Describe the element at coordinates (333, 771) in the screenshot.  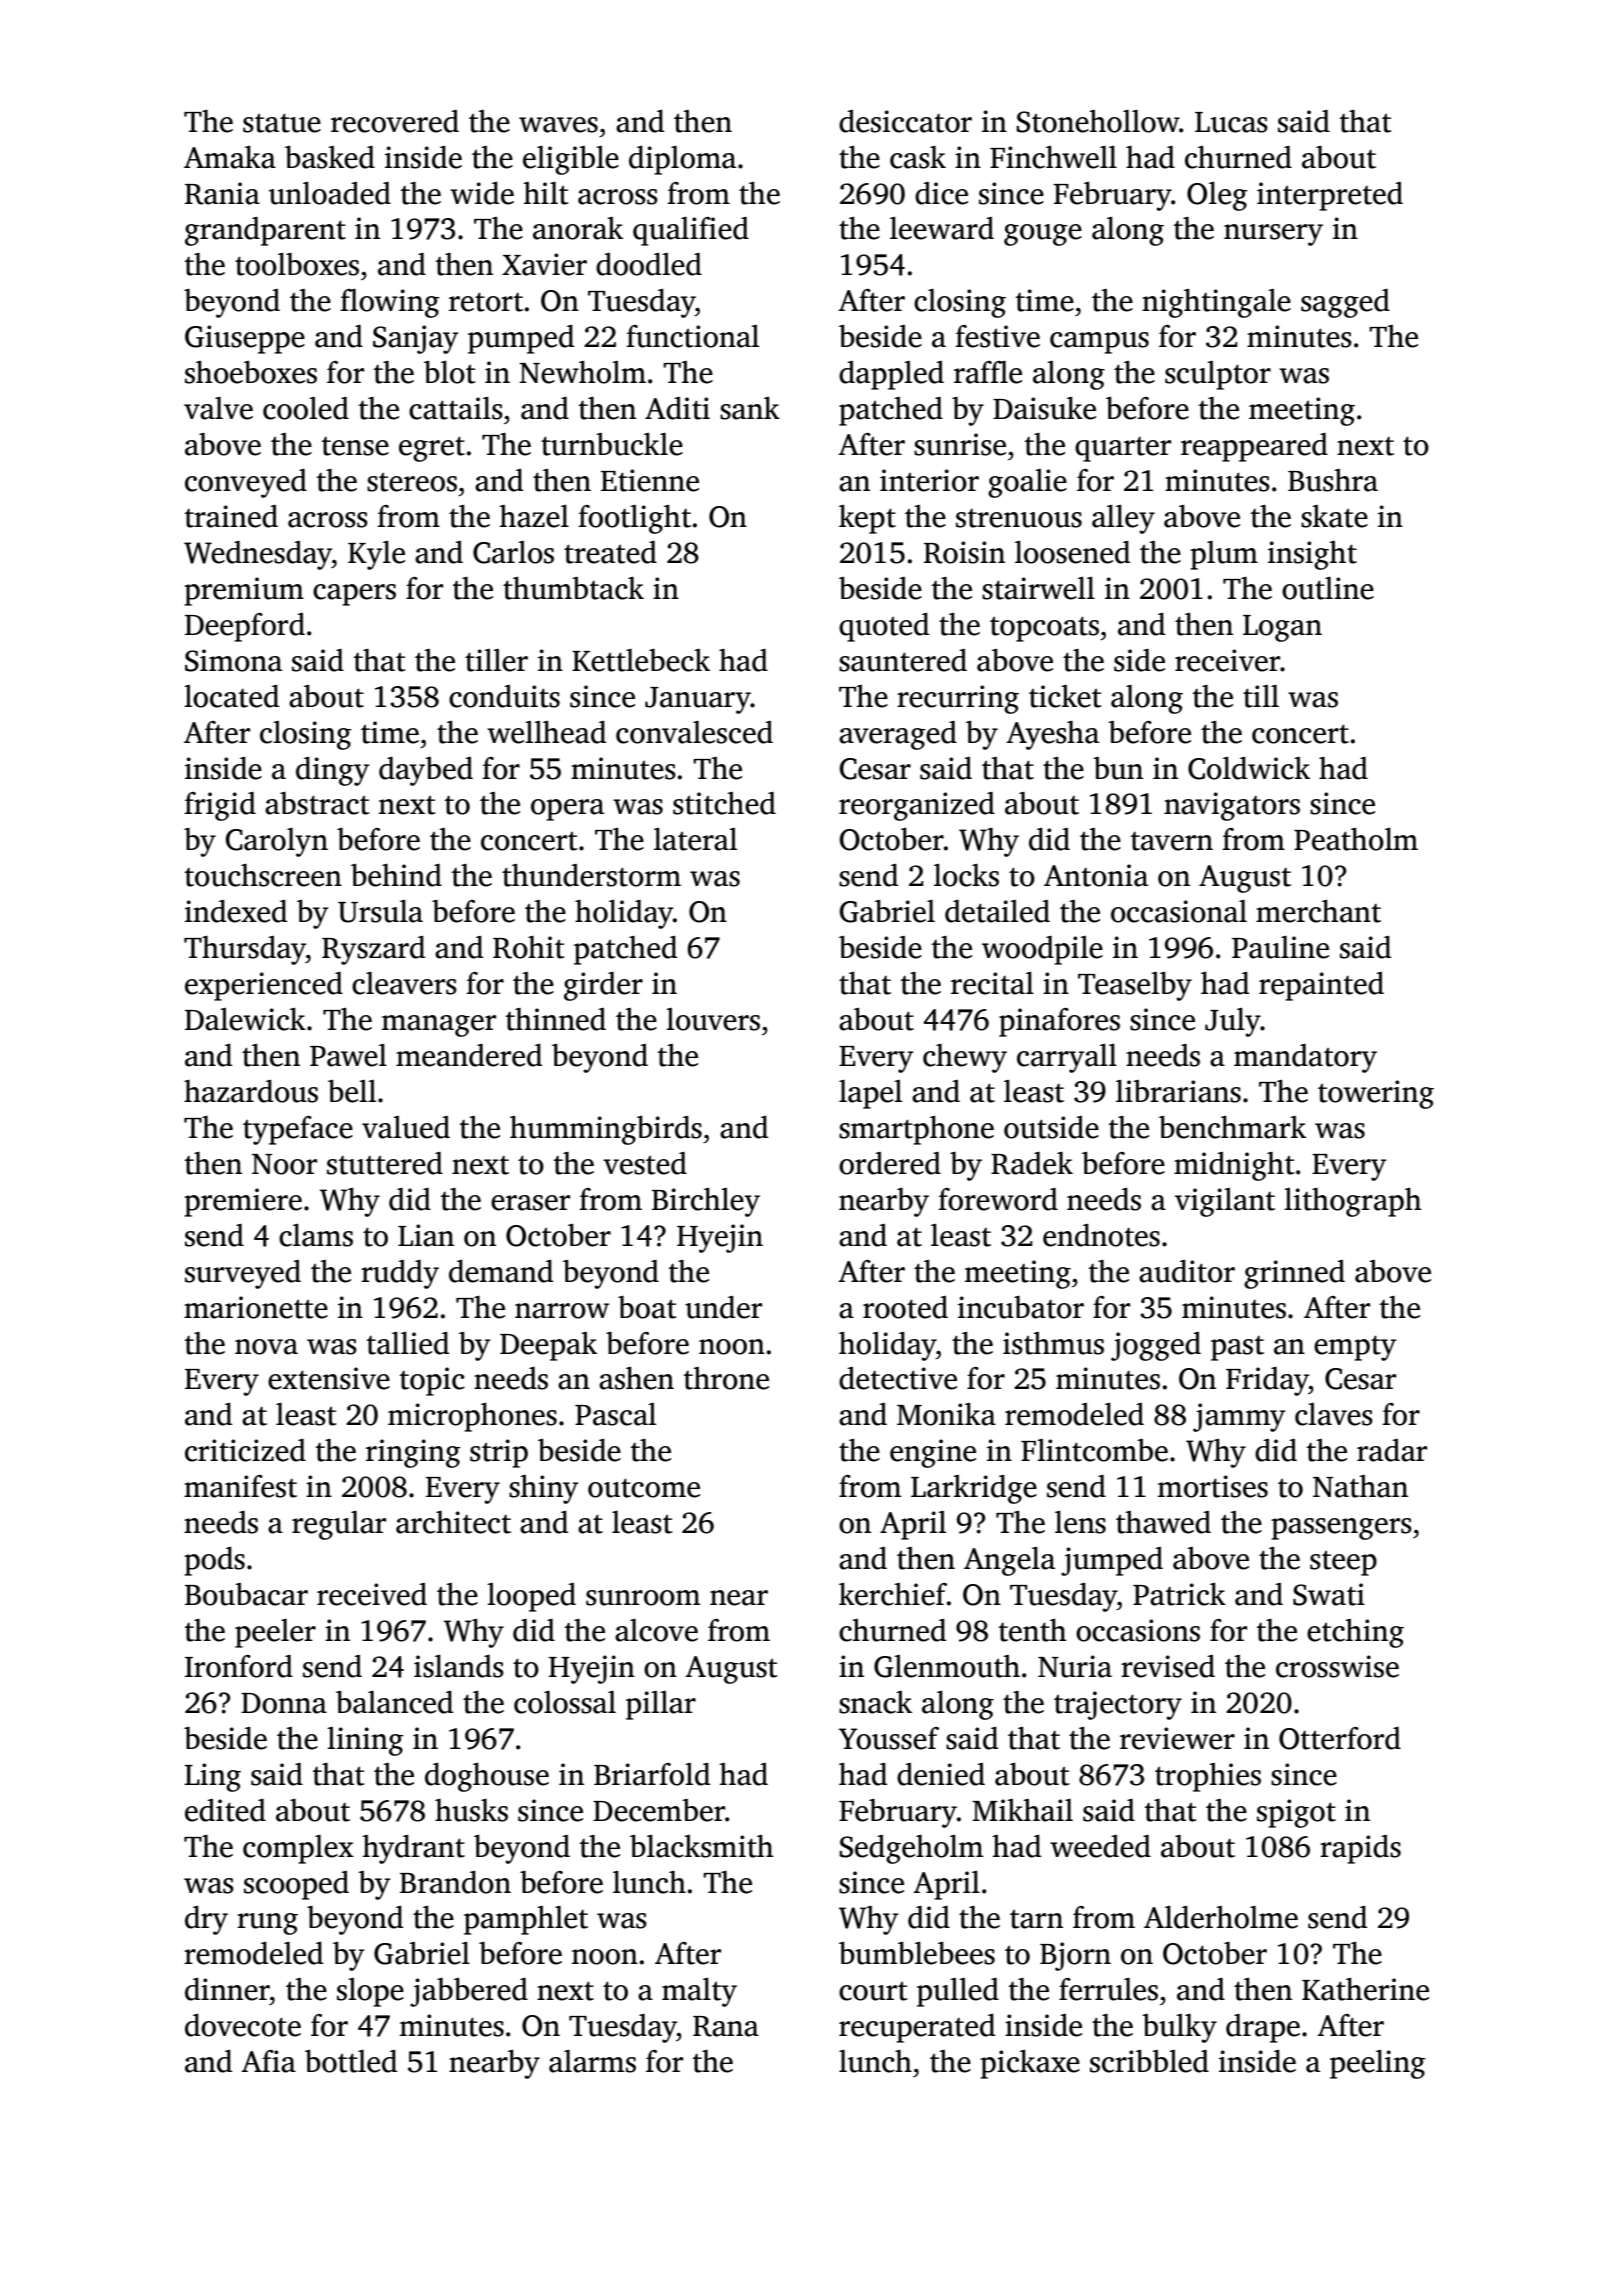
I see `dingy` at that location.
